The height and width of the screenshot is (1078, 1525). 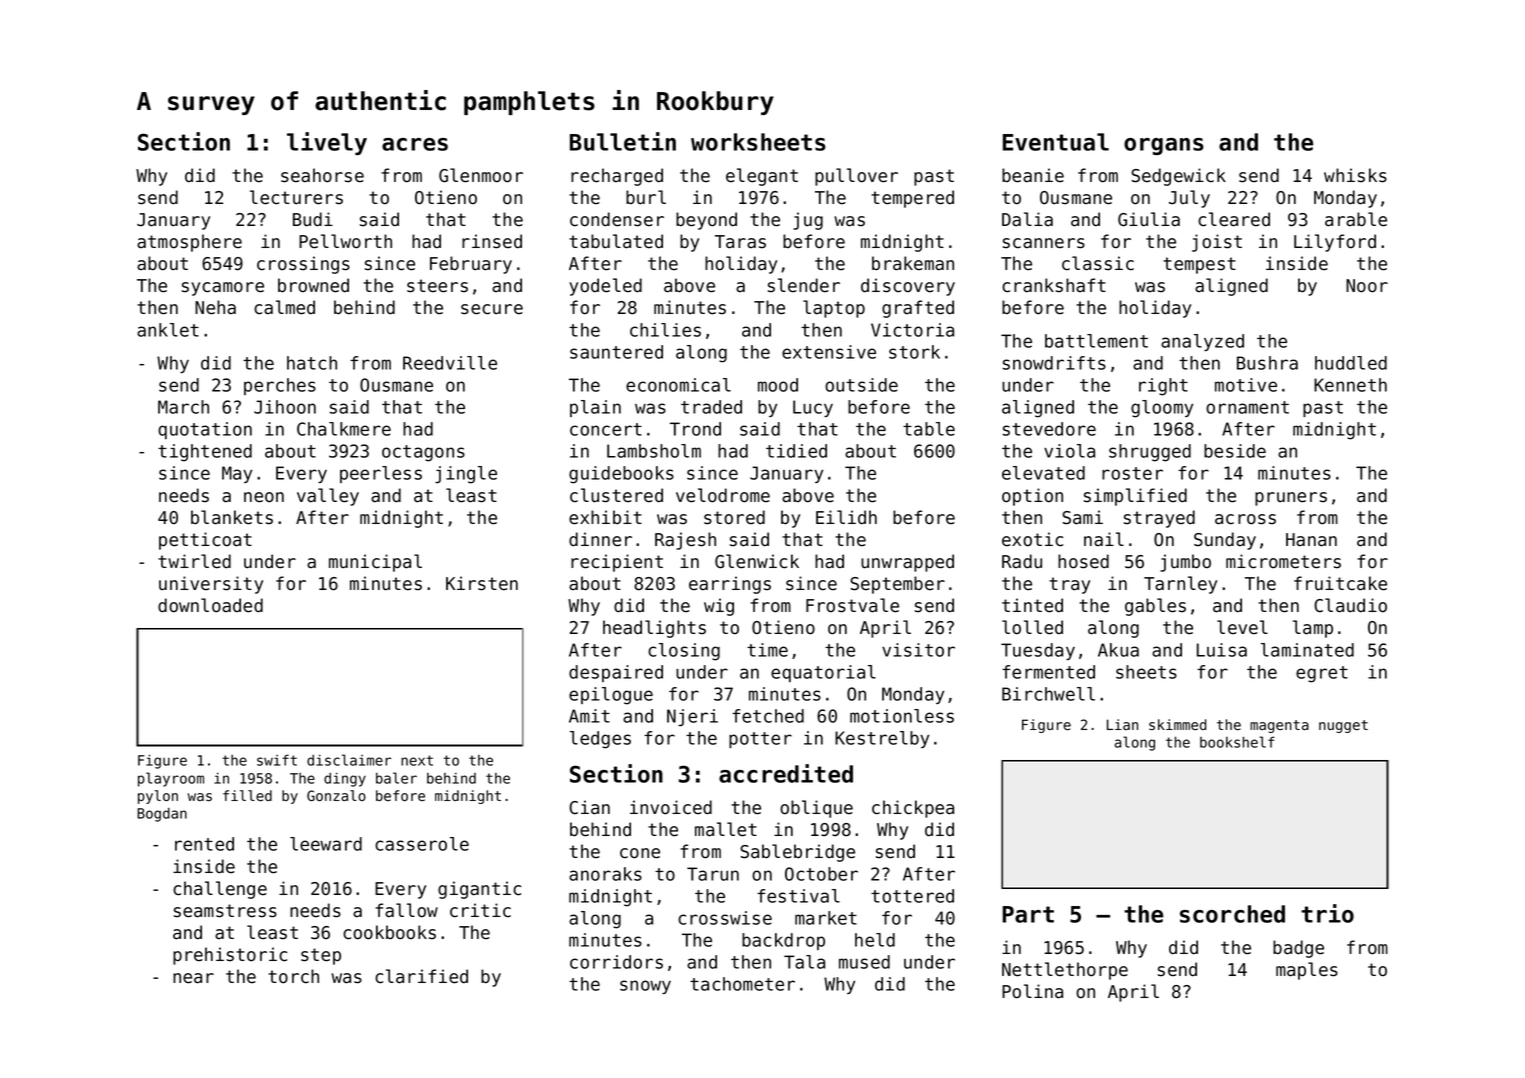 What do you see at coordinates (725, 918) in the screenshot?
I see `crosswise` at bounding box center [725, 918].
